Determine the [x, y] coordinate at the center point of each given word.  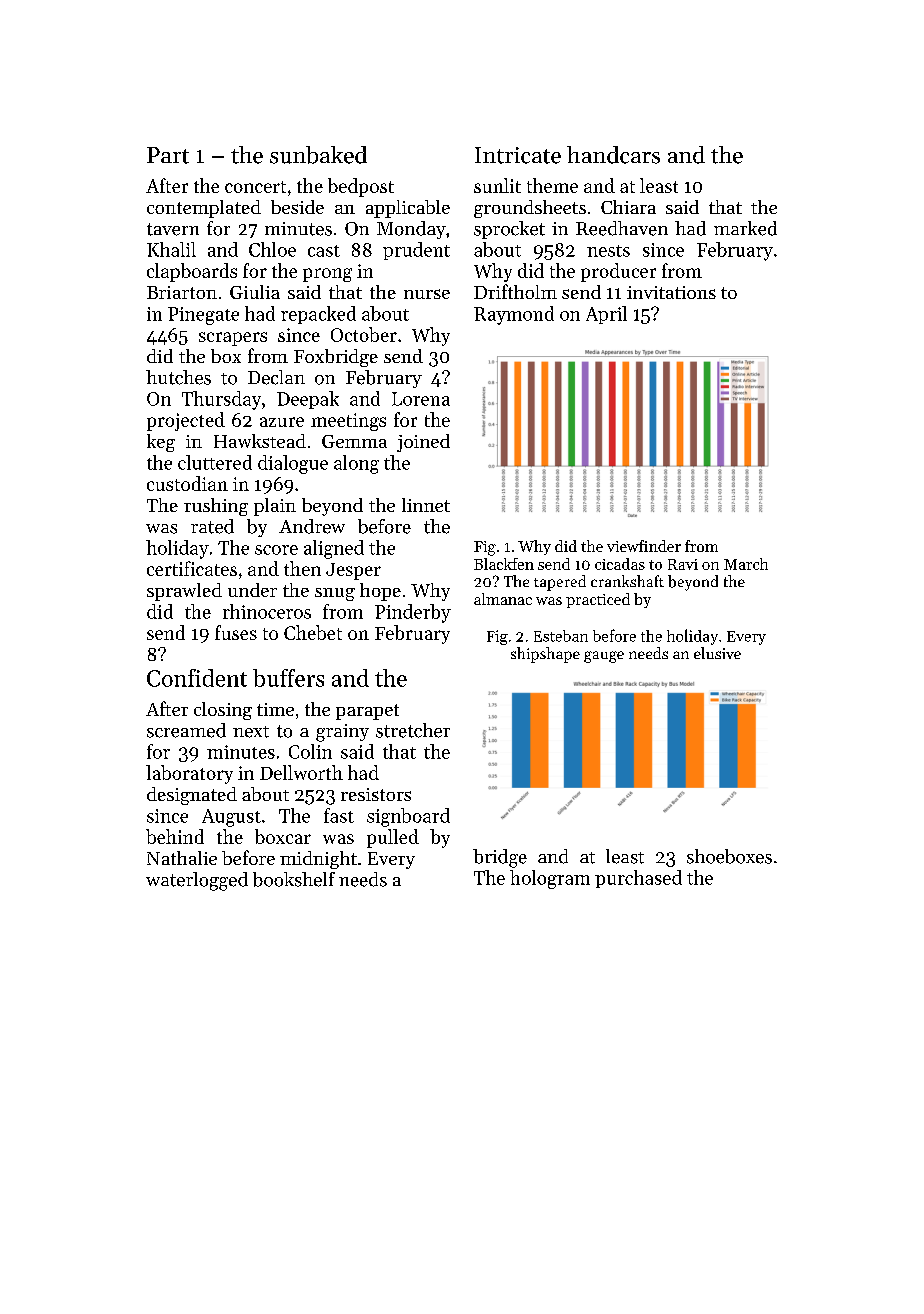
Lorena [421, 399]
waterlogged [197, 881]
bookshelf [294, 879]
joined [423, 443]
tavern [173, 229]
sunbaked [318, 155]
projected [186, 421]
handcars [613, 155]
